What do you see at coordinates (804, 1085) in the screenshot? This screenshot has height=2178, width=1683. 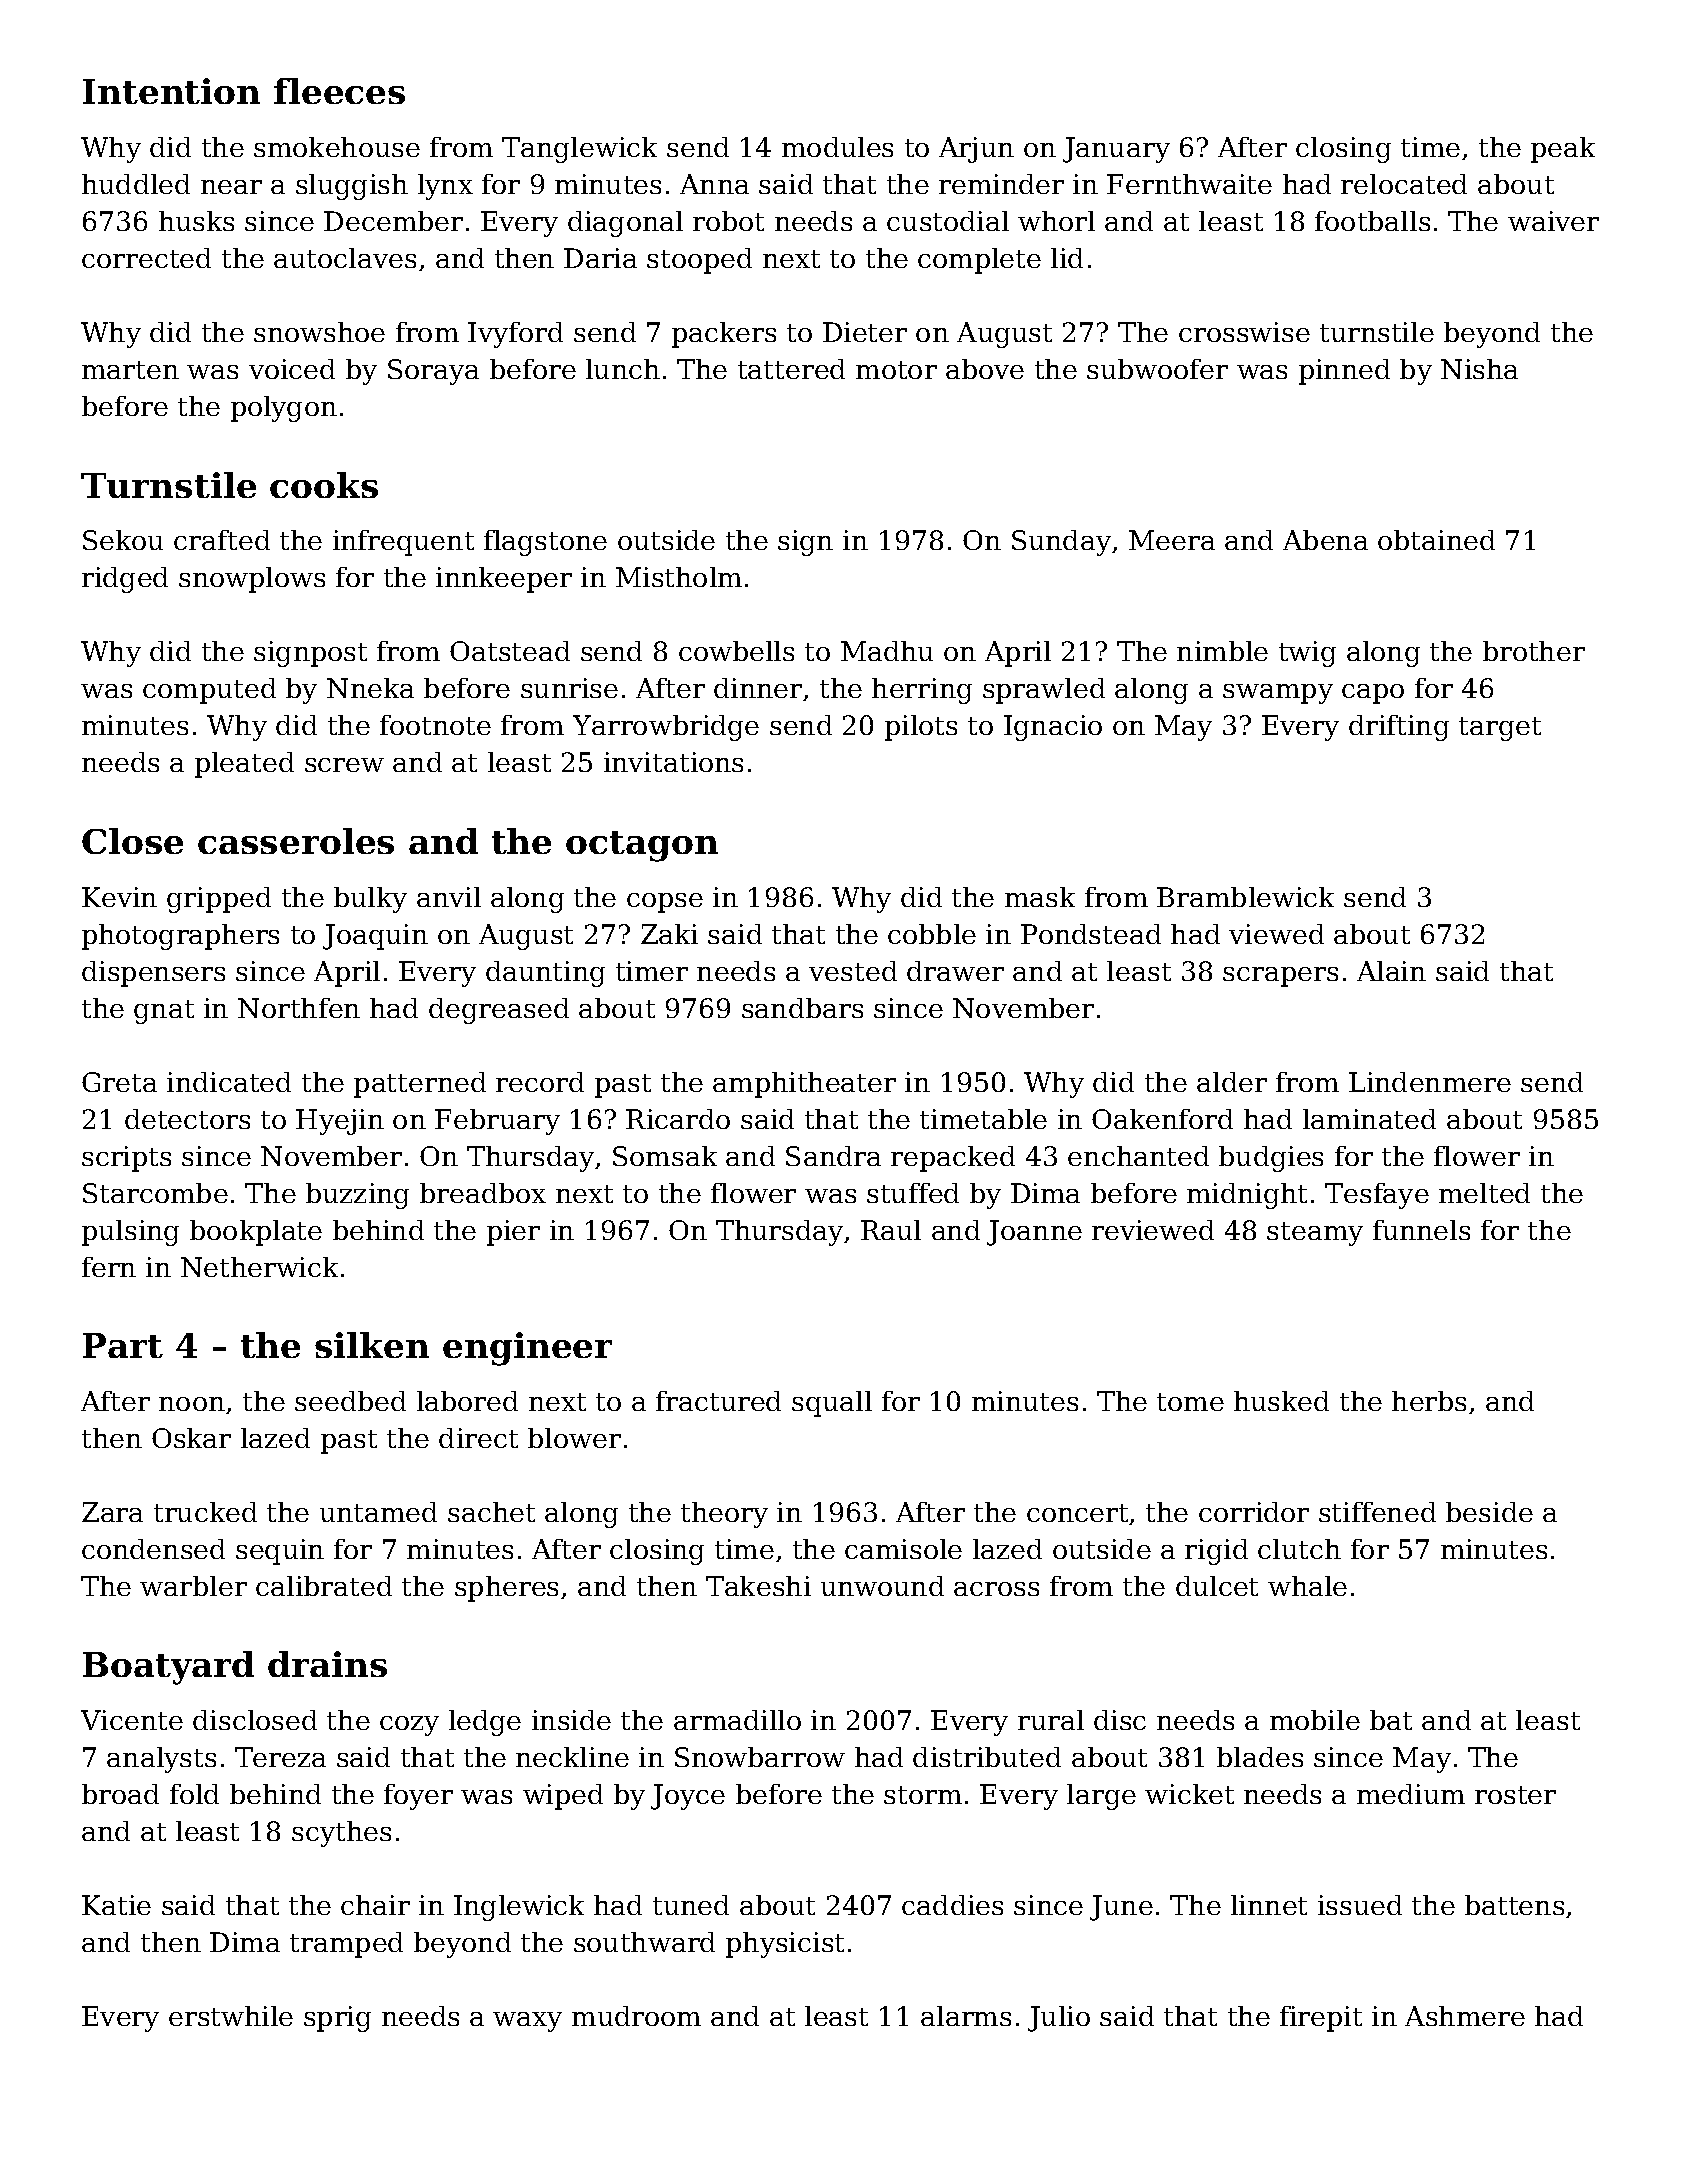 I see `amphitheater` at bounding box center [804, 1085].
